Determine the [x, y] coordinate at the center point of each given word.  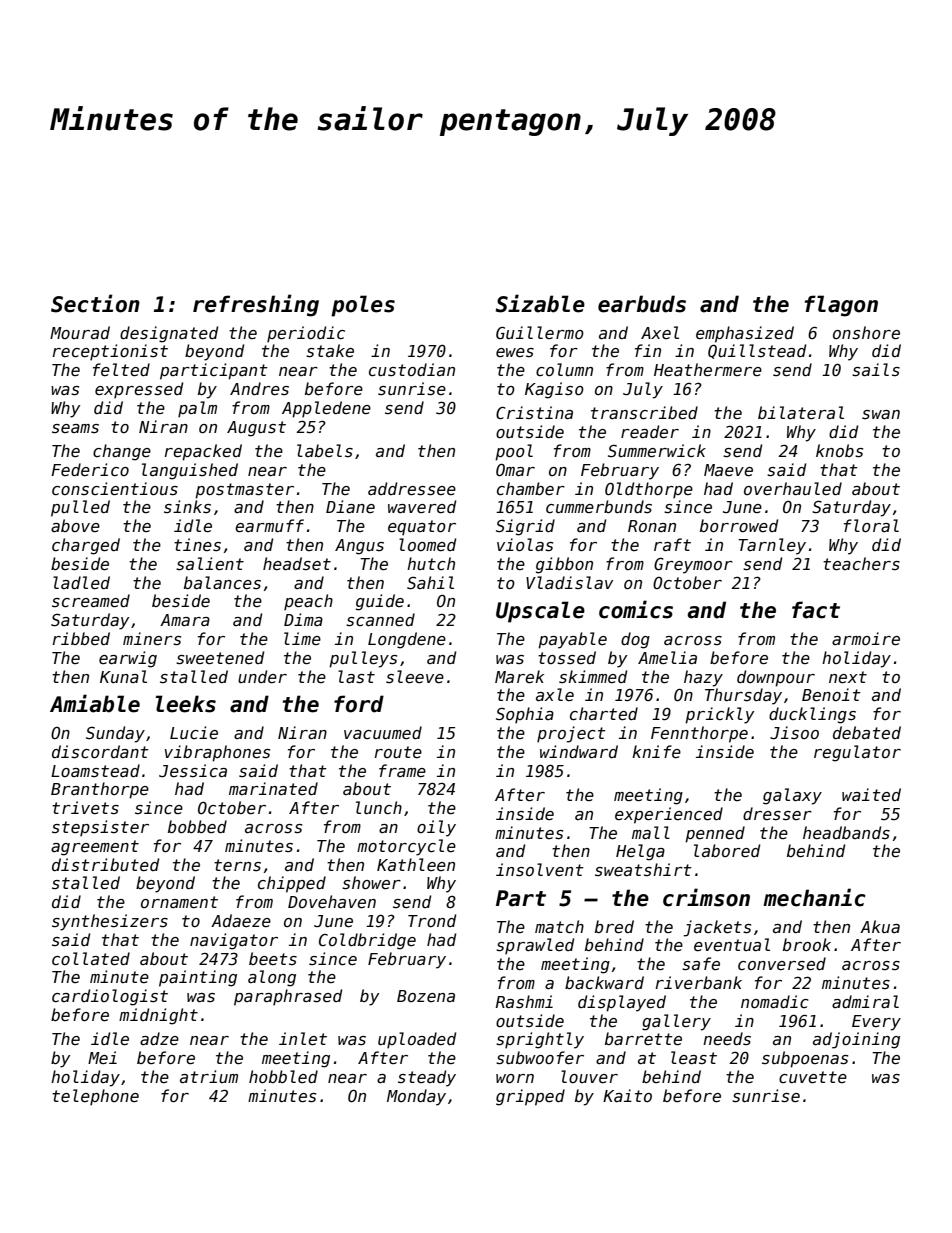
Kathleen [416, 864]
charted [604, 713]
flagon [841, 306]
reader [650, 431]
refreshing [256, 305]
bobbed [197, 826]
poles [363, 306]
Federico [90, 469]
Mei [102, 1057]
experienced [669, 815]
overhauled [793, 488]
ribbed [81, 638]
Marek [519, 676]
